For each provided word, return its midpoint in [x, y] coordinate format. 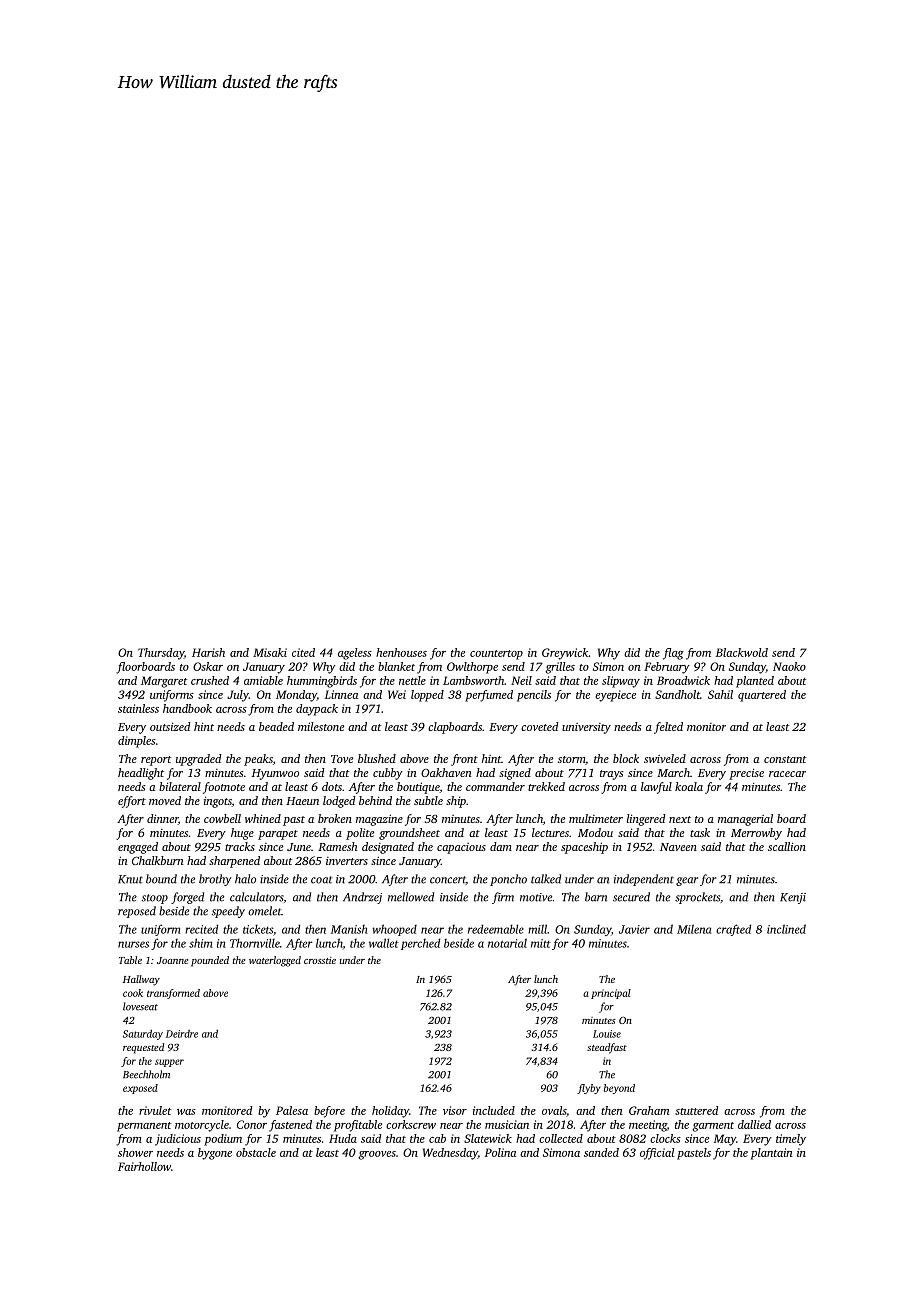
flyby [589, 1089]
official [657, 1154]
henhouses [401, 652]
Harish [208, 652]
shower [135, 1152]
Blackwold [742, 652]
